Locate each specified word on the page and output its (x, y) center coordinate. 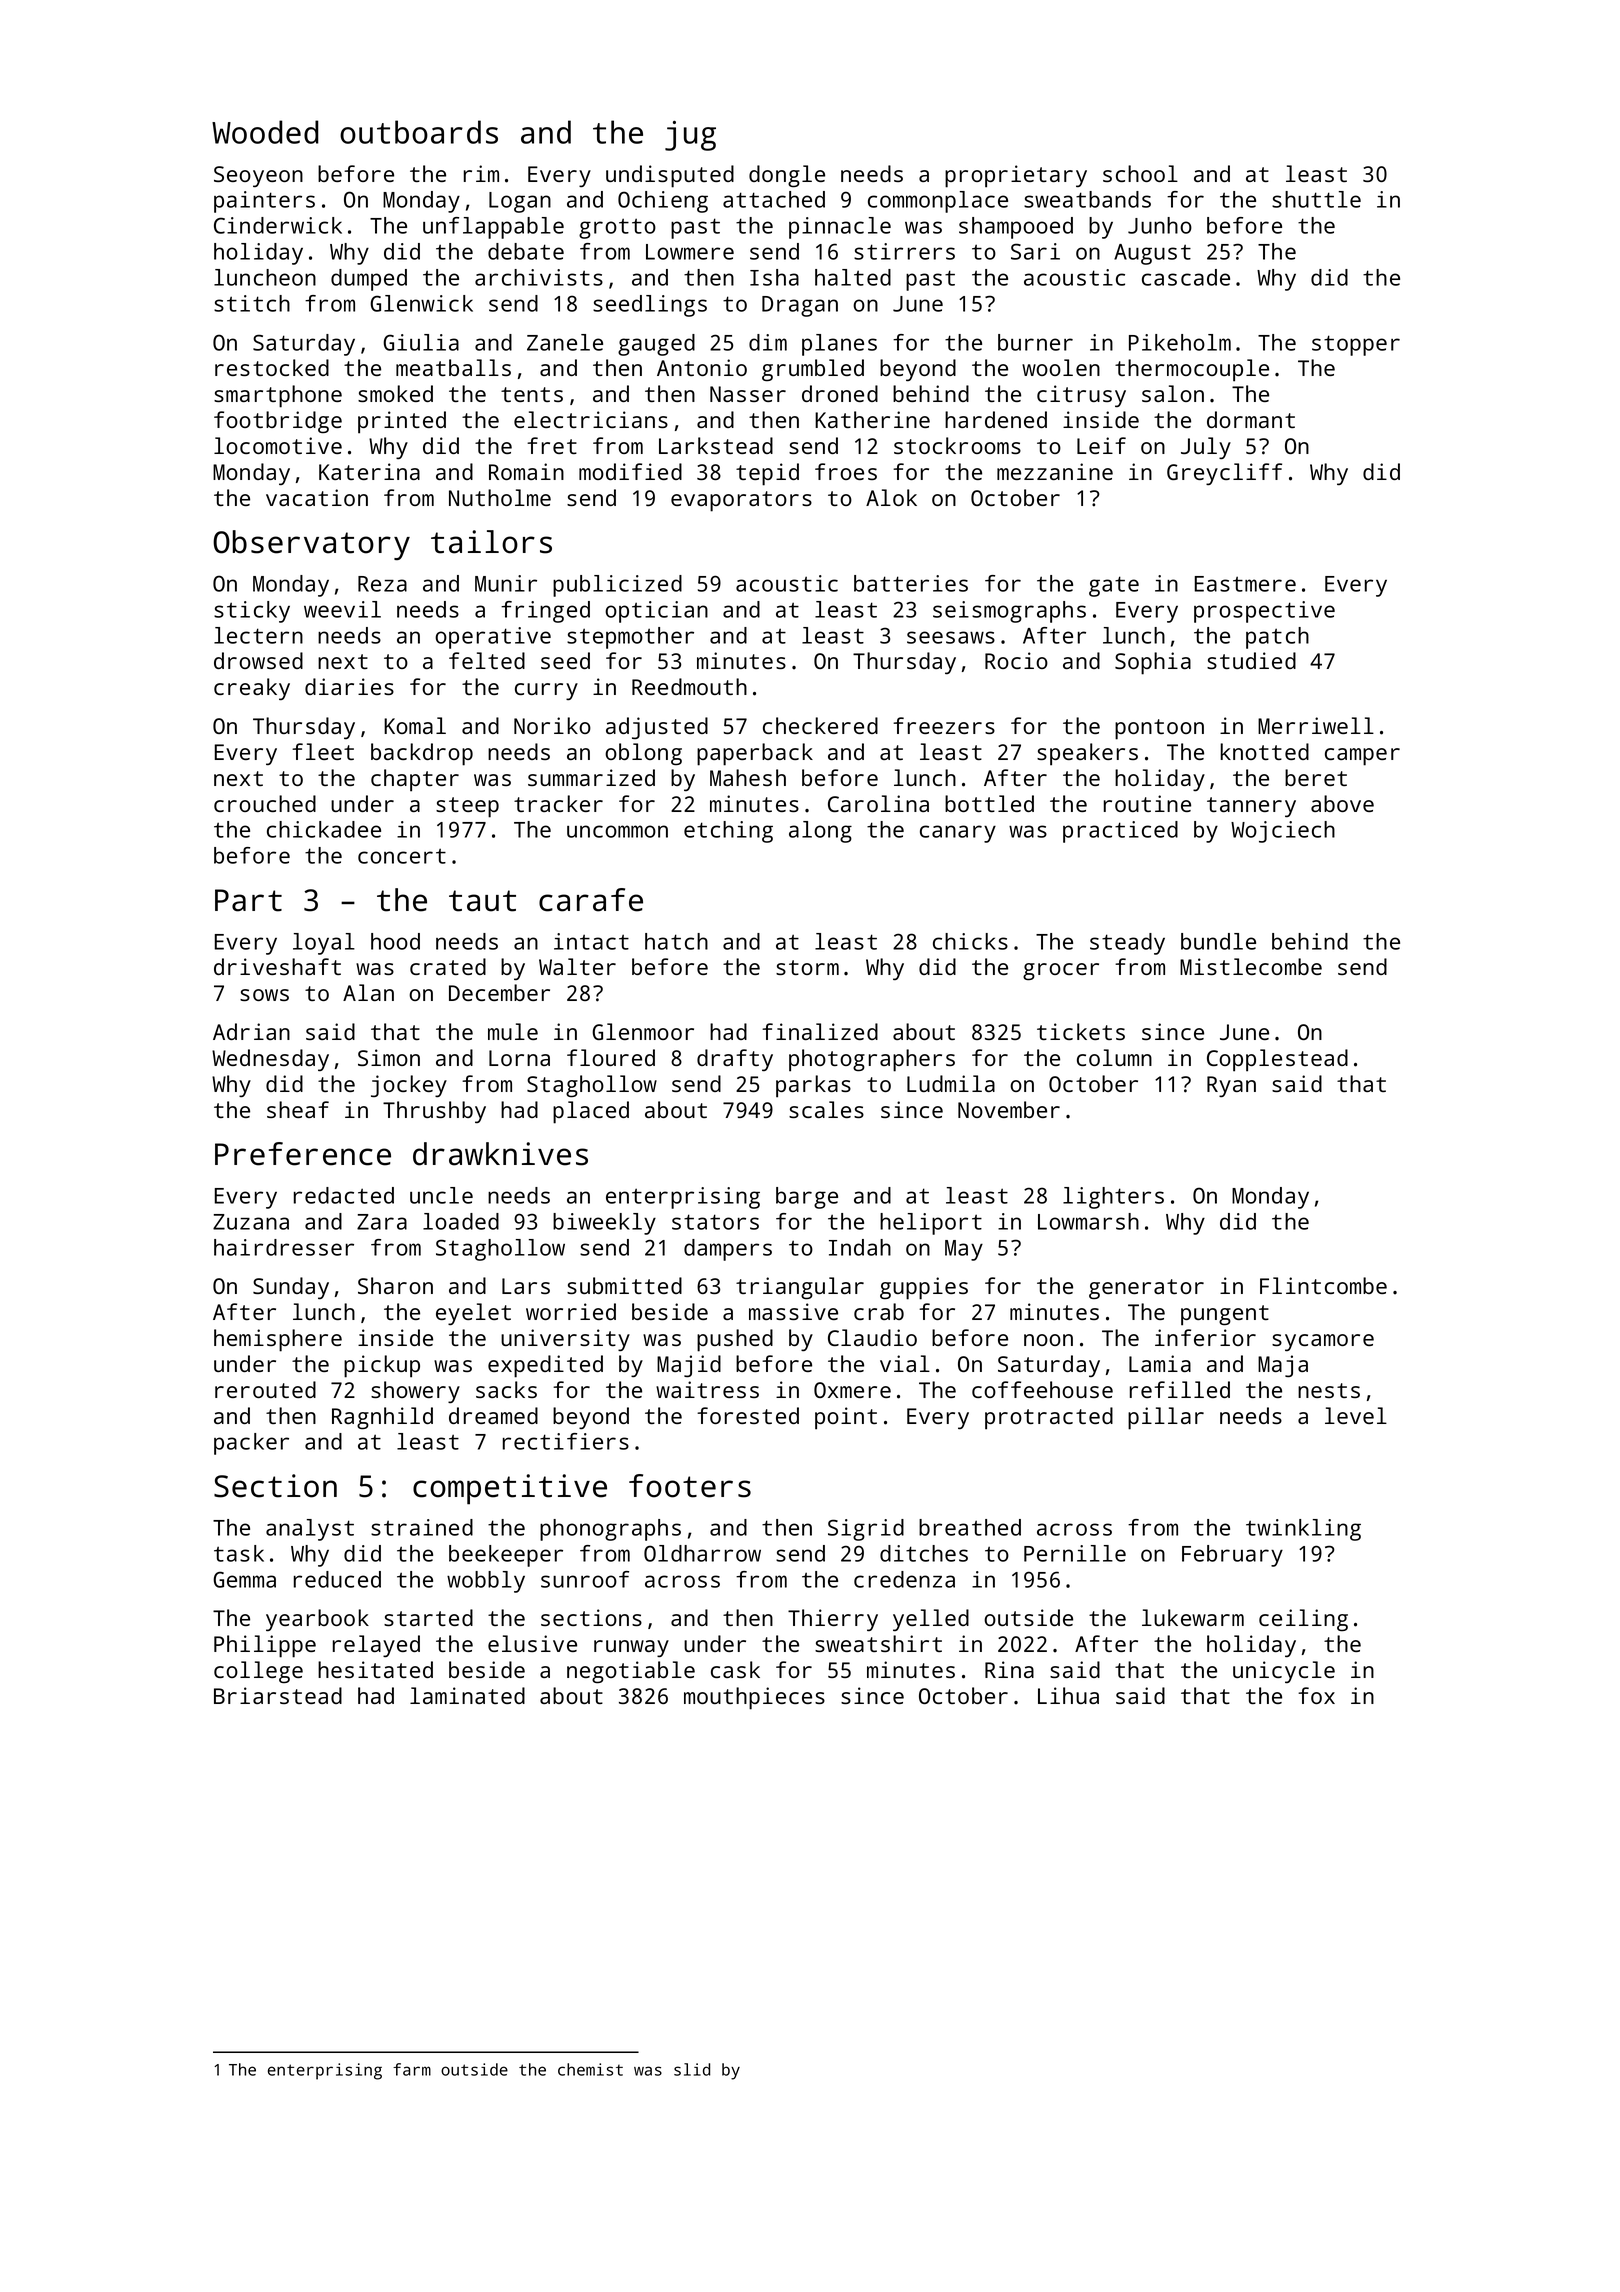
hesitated (375, 1669)
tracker (558, 803)
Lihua (1068, 1695)
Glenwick (421, 303)
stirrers (904, 251)
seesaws (951, 637)
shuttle (1316, 199)
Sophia (1153, 663)
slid (692, 2069)
